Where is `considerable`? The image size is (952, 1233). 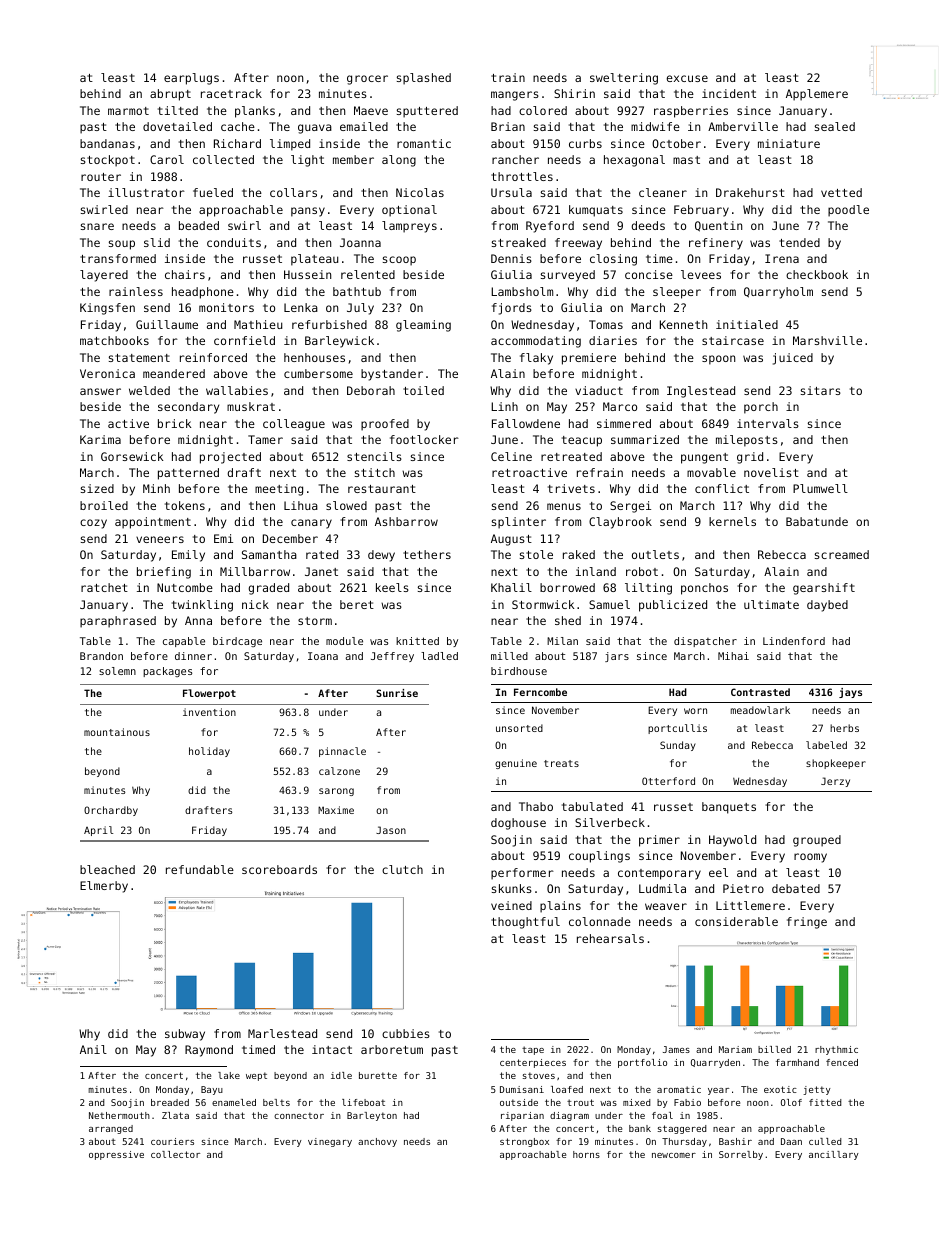
considerable is located at coordinates (736, 921).
